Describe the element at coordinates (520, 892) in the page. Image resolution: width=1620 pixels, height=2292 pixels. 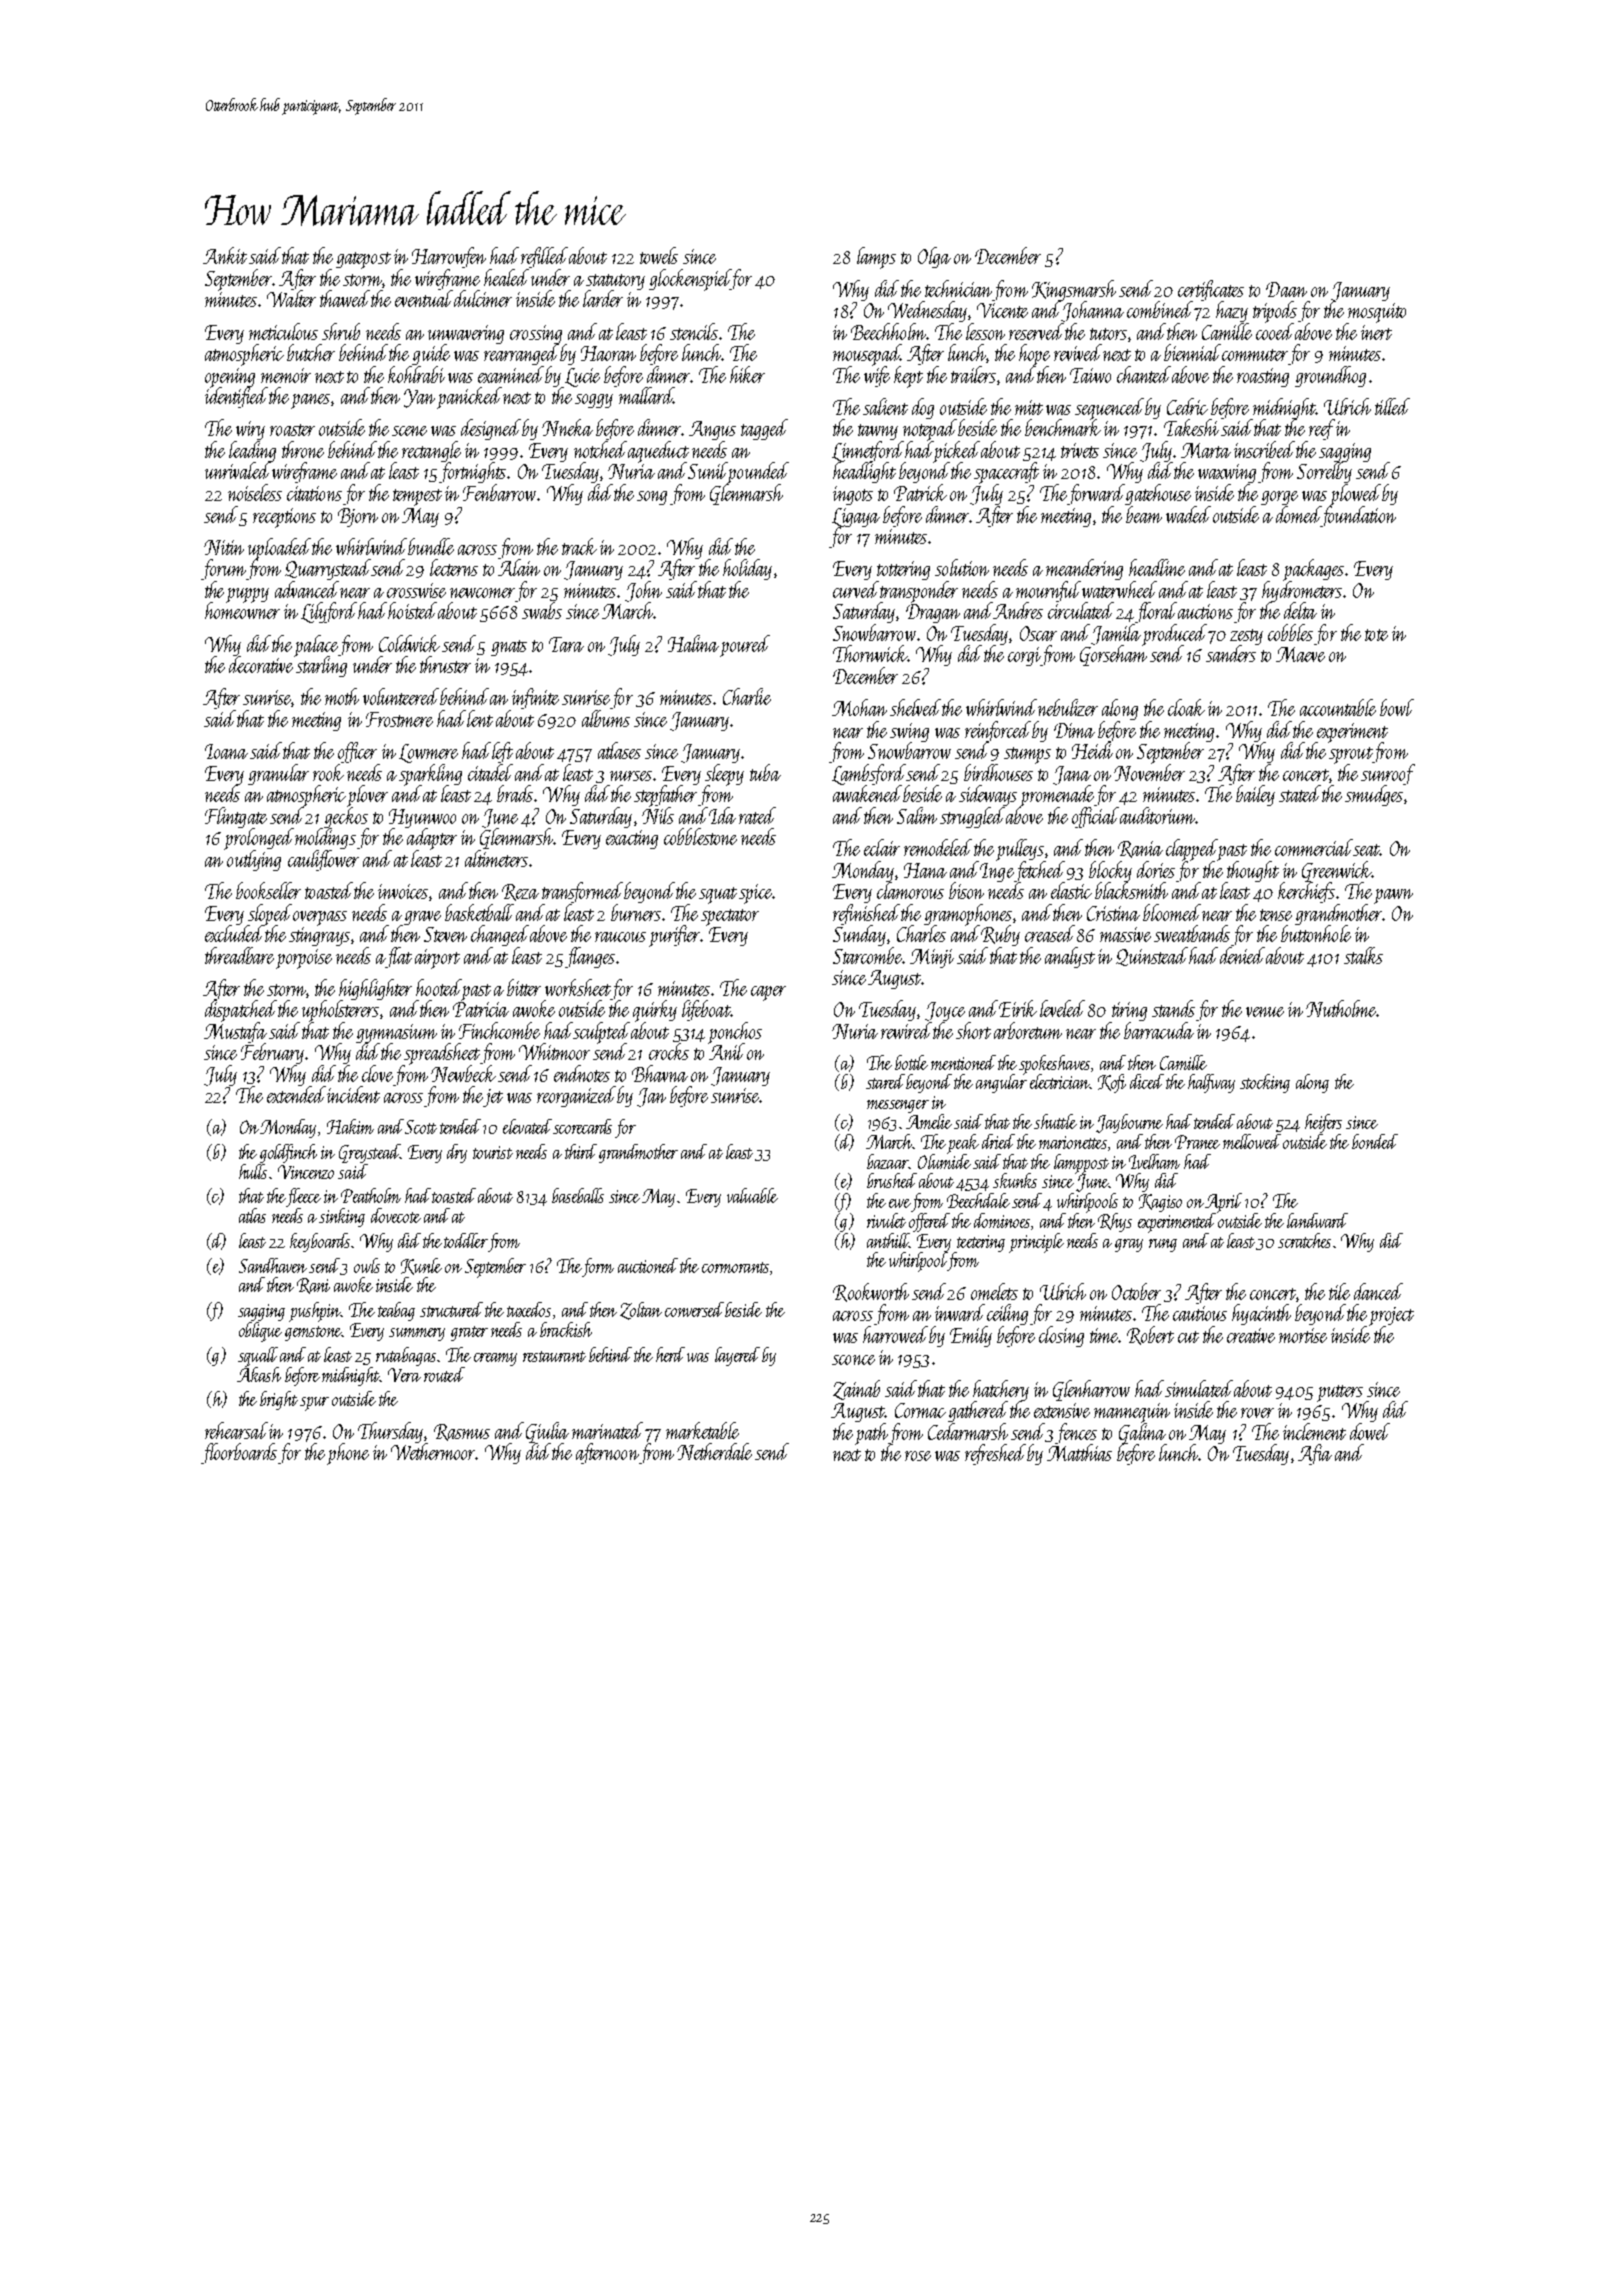
I see `Reza` at that location.
